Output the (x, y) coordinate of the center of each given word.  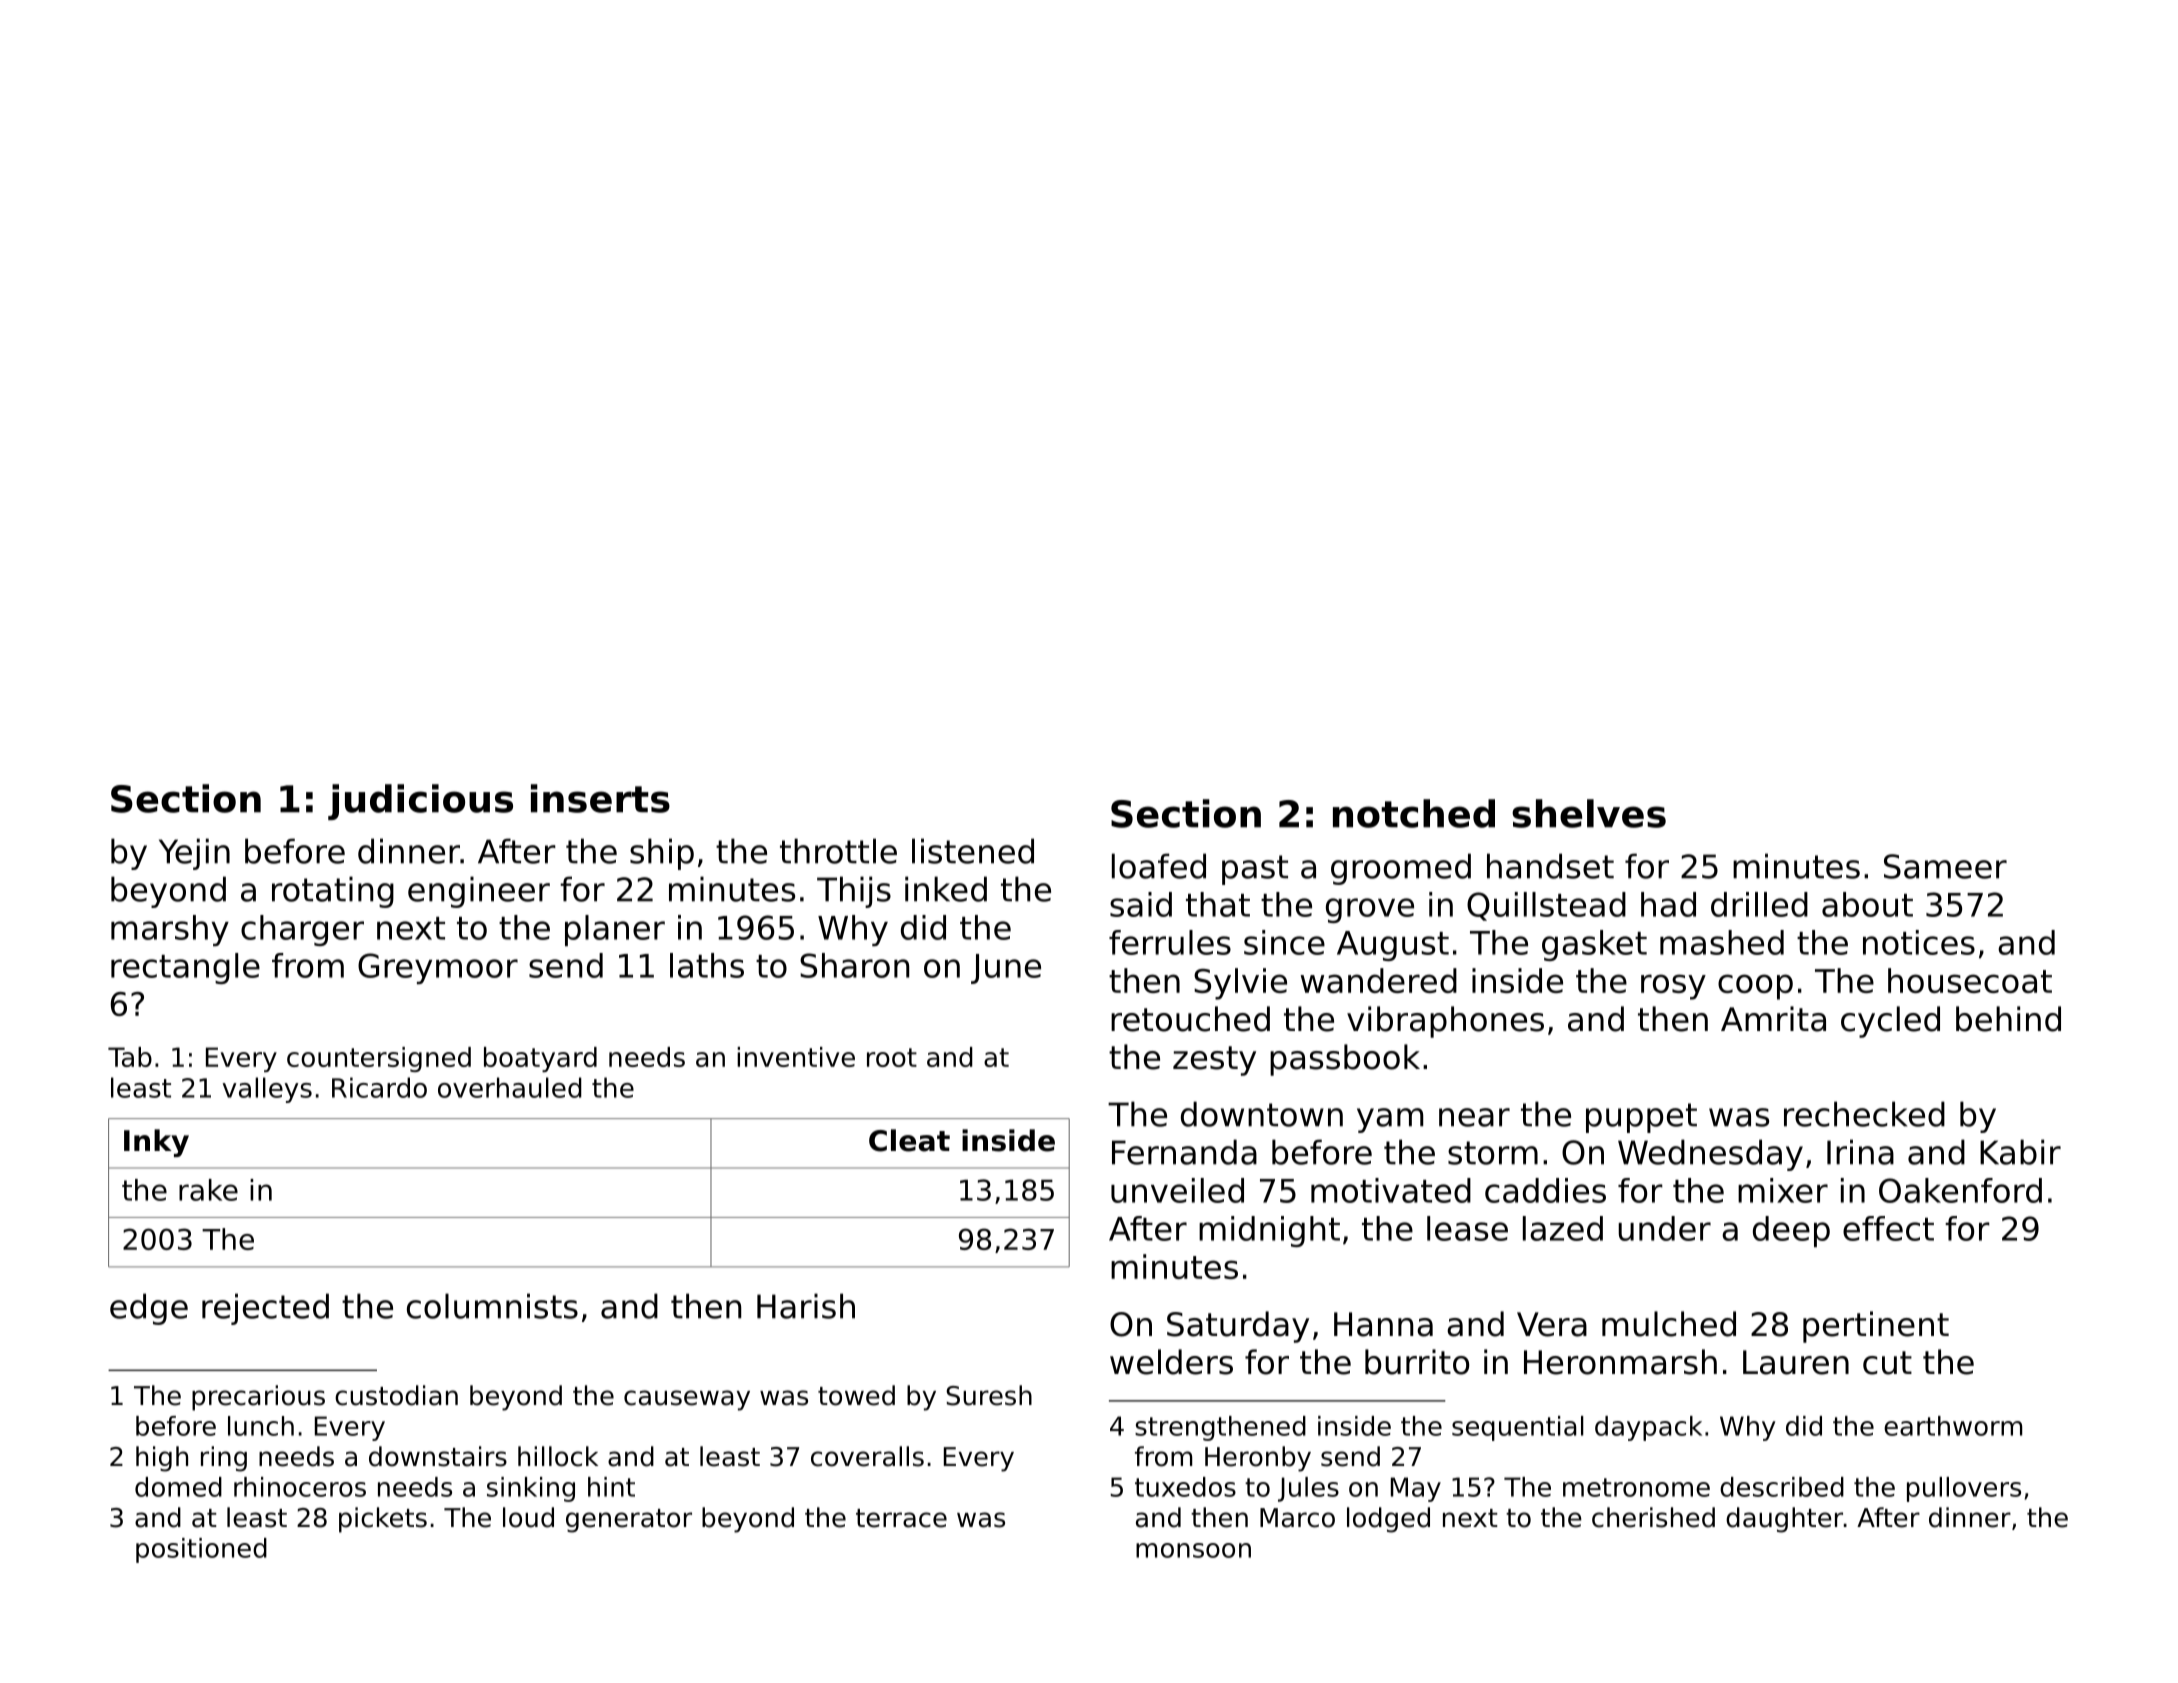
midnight (1269, 1231)
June (1006, 969)
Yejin (194, 854)
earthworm (1953, 1426)
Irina (1860, 1152)
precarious (258, 1398)
